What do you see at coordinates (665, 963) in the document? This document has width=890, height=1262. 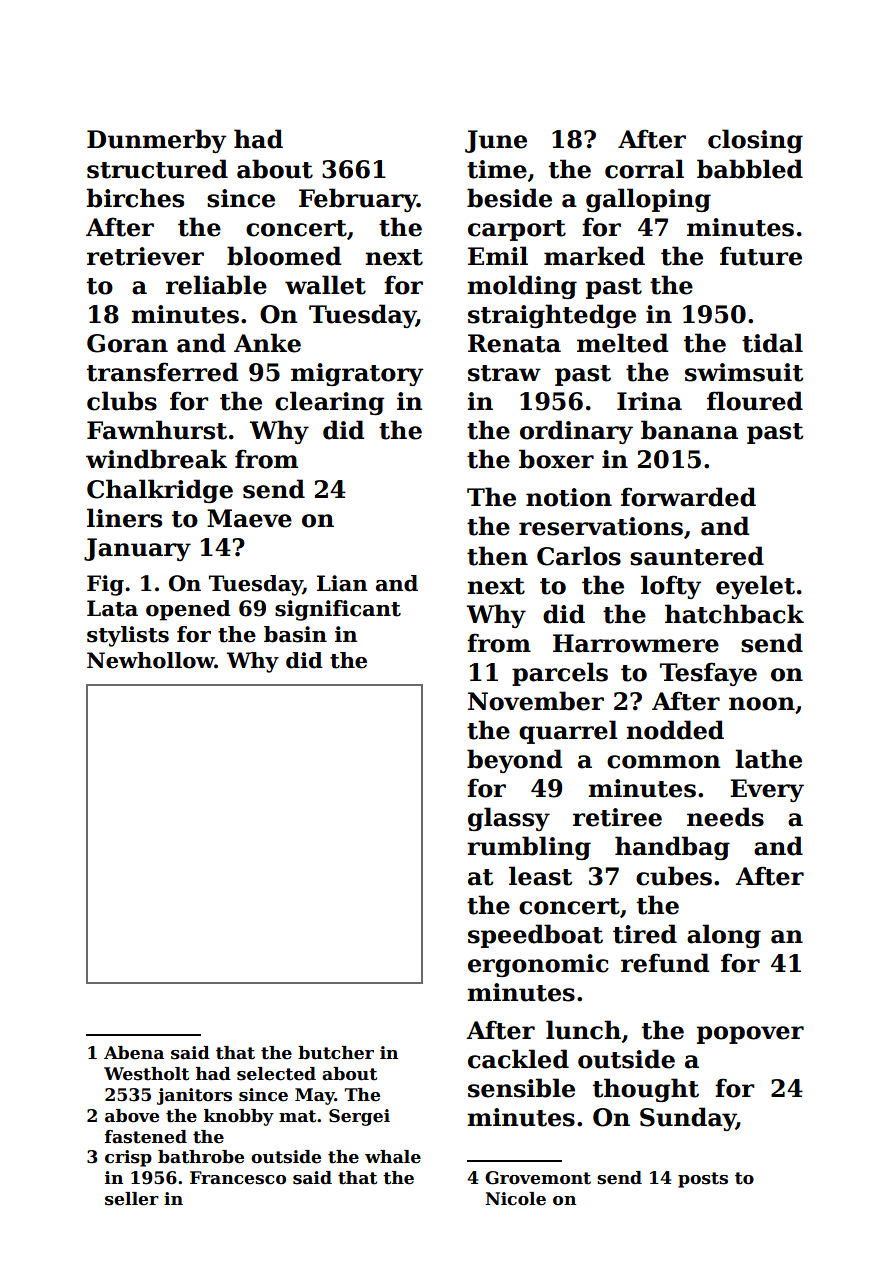 I see `refund` at bounding box center [665, 963].
